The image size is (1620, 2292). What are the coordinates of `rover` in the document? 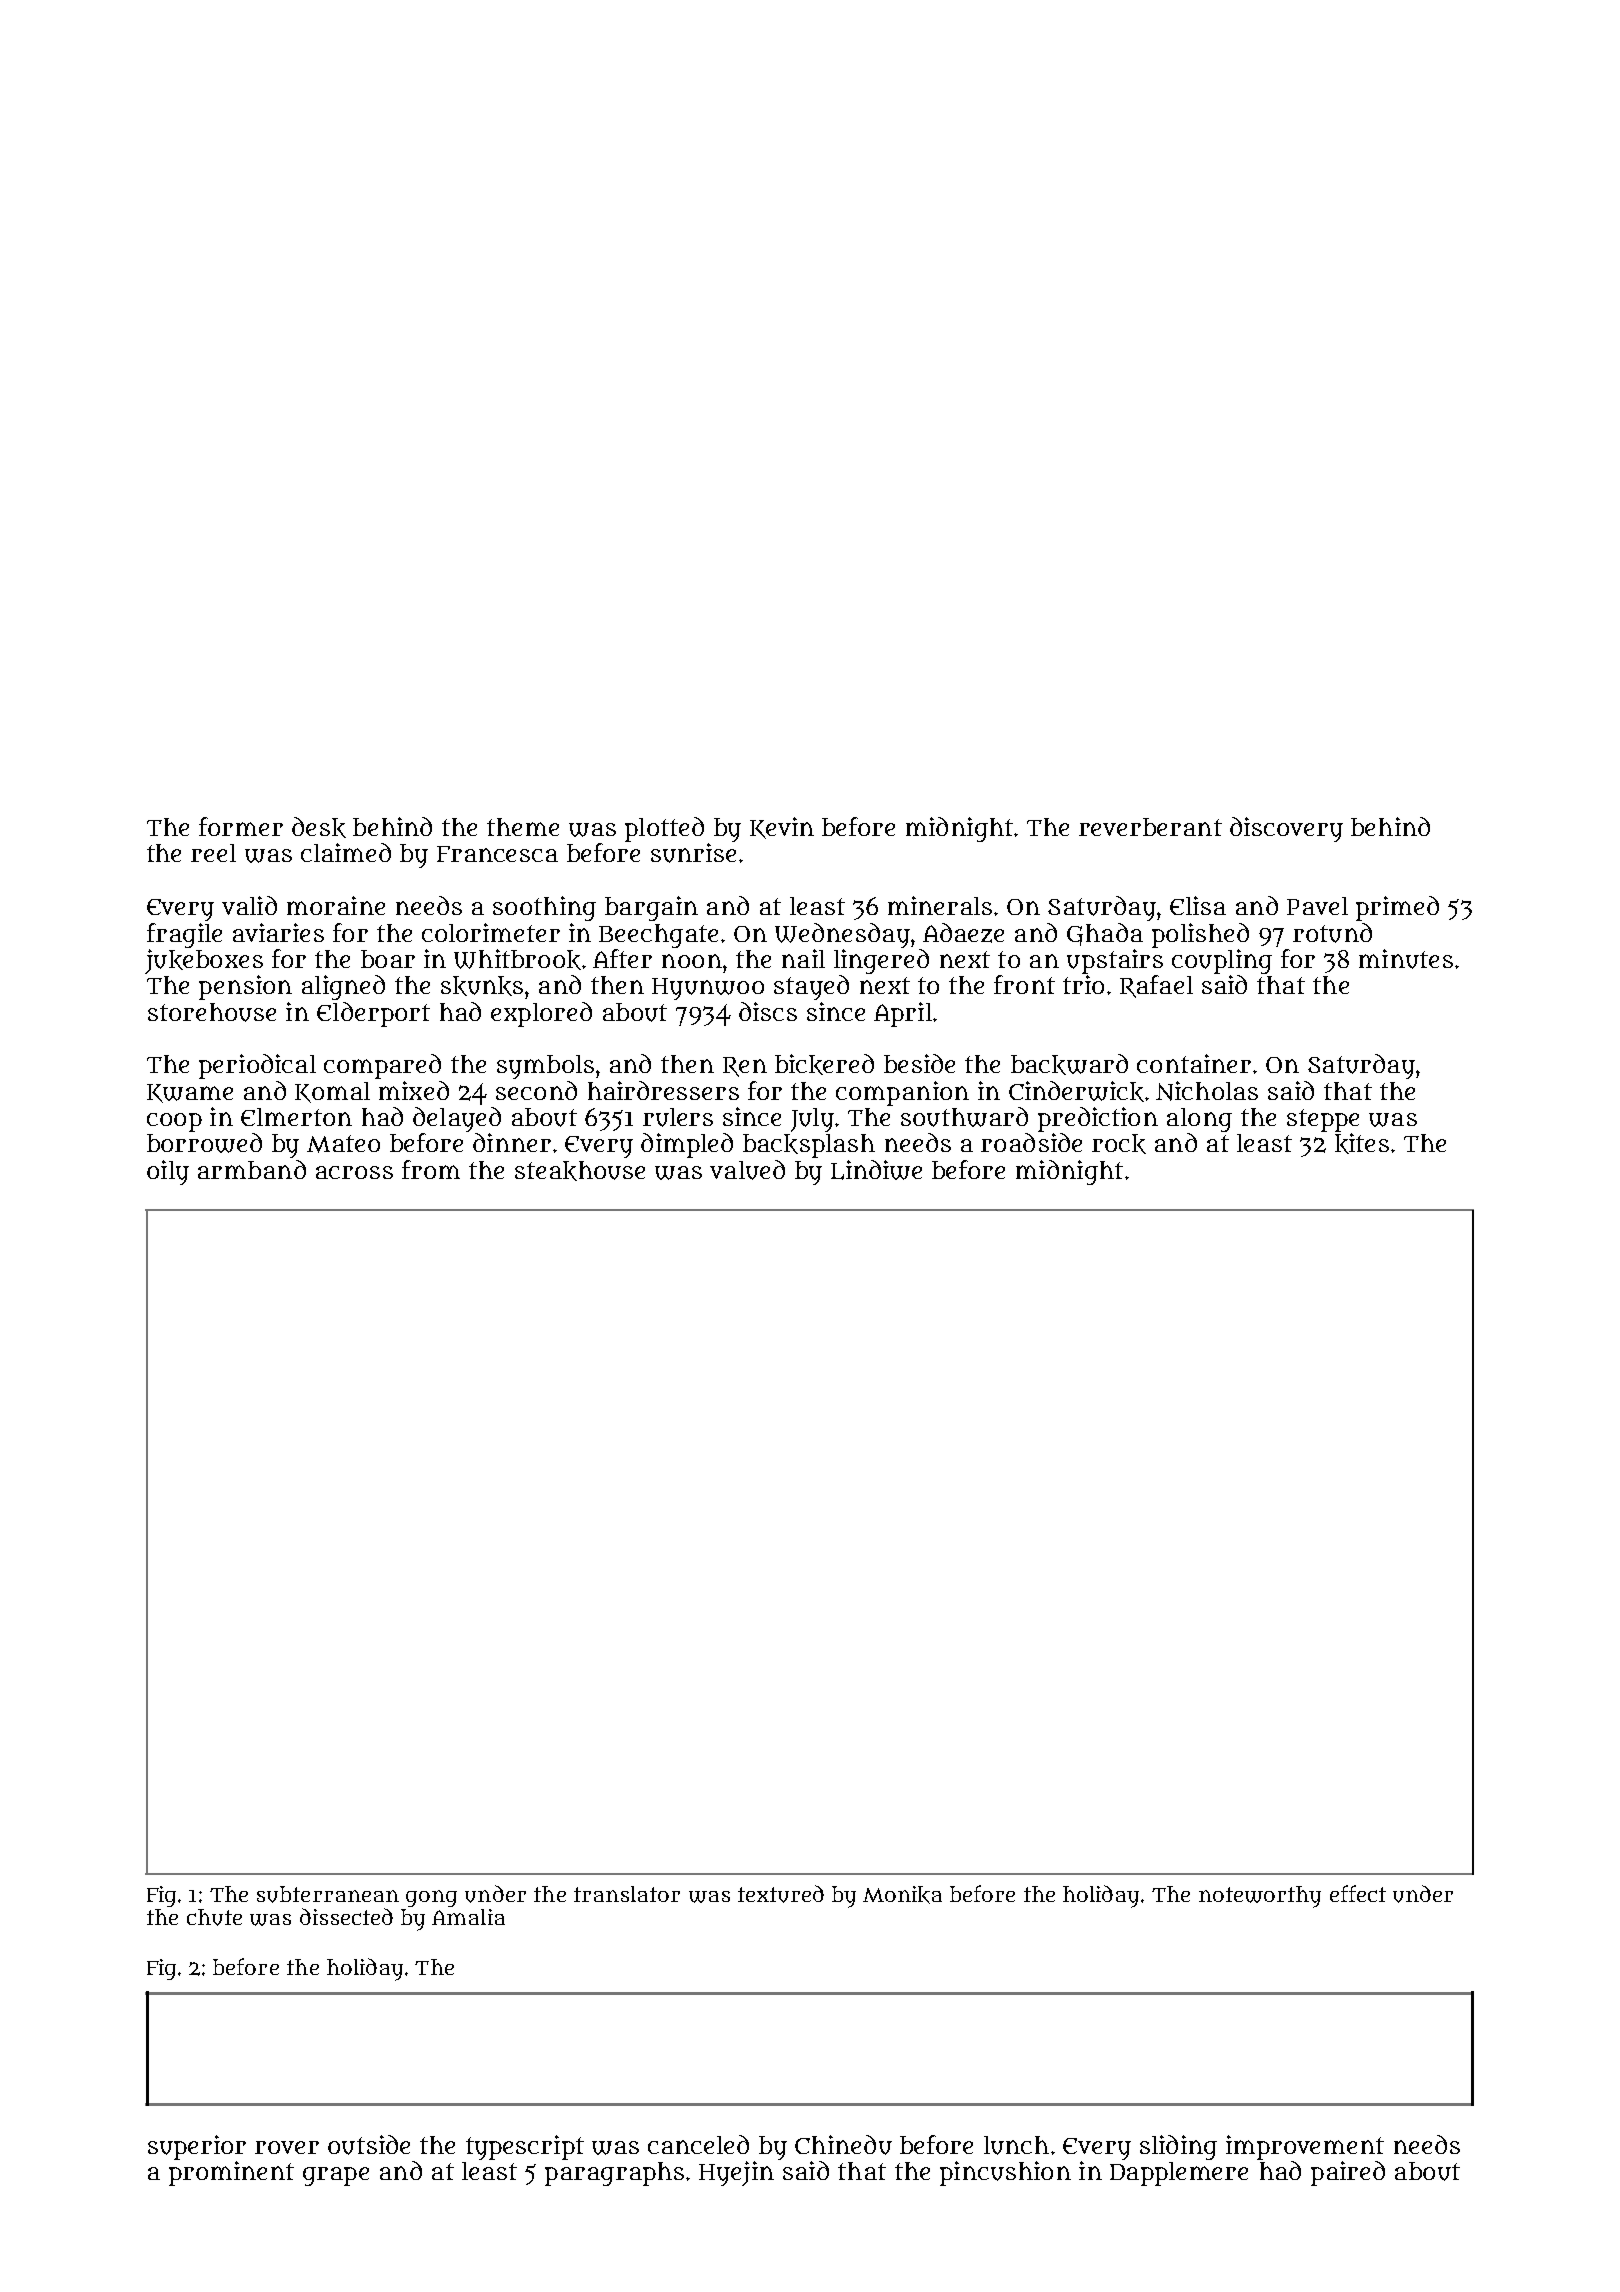 It's located at (287, 2147).
